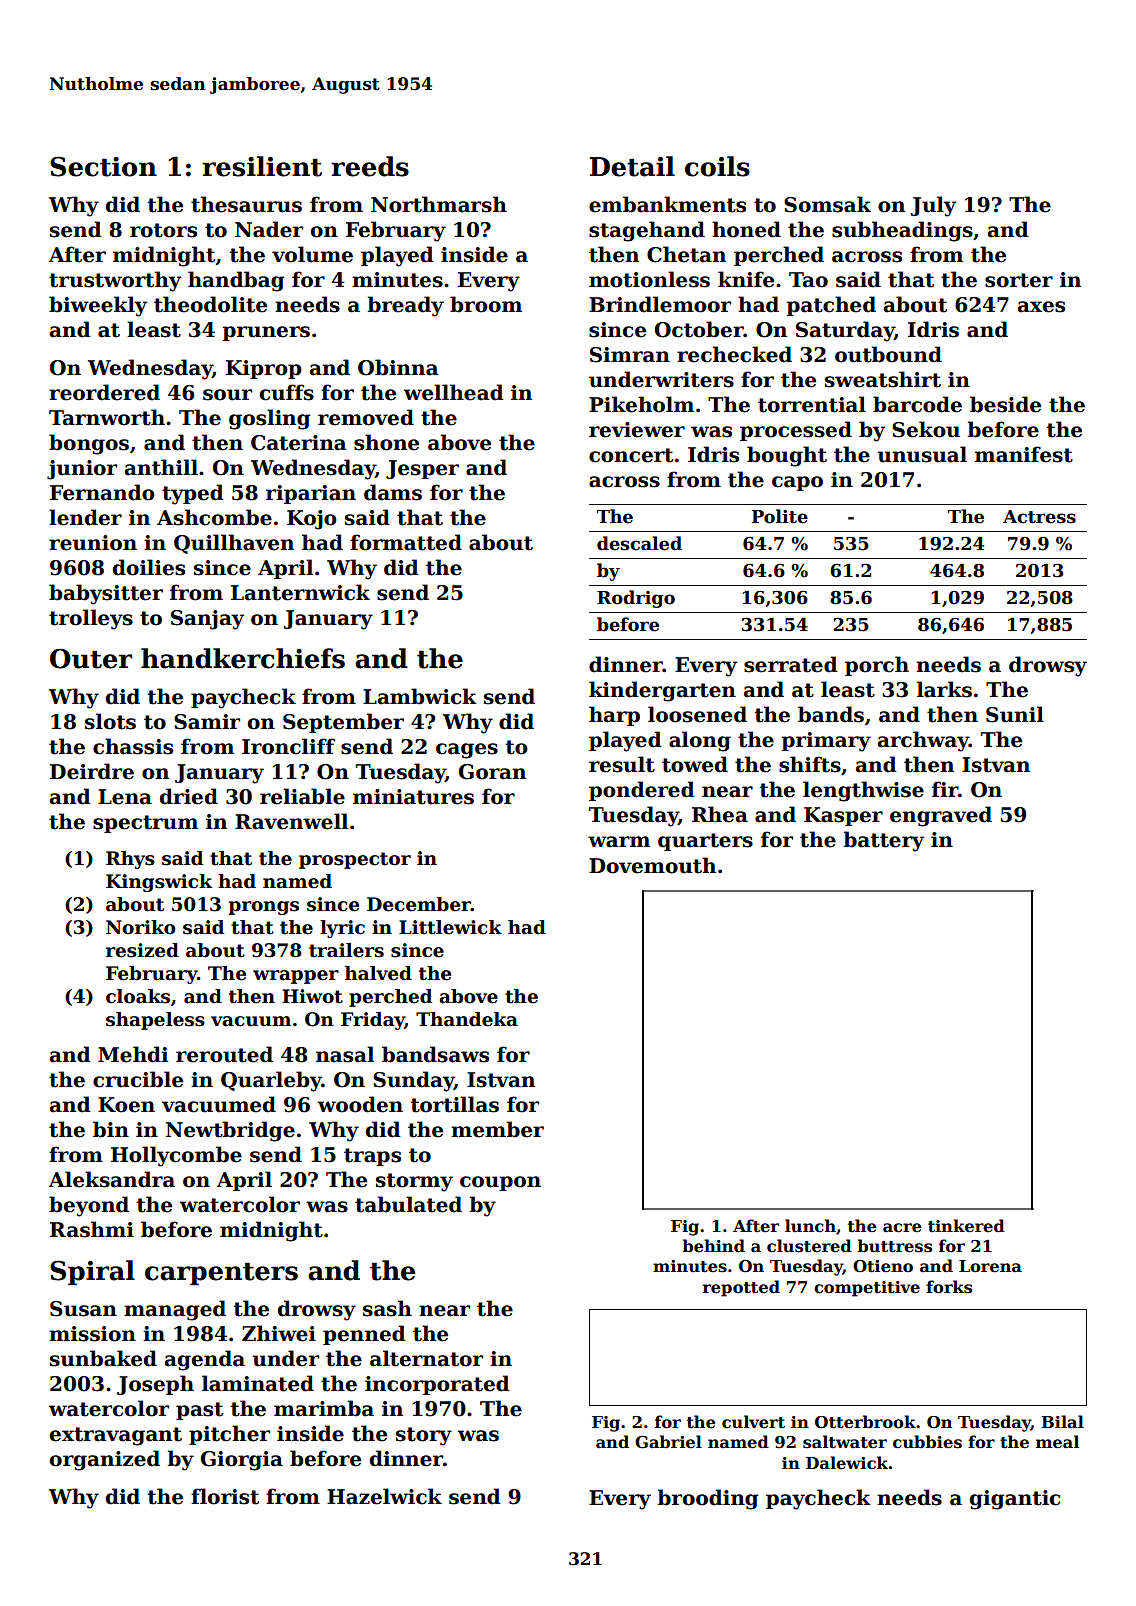 The width and height of the screenshot is (1136, 1606). I want to click on Dovemouth, so click(652, 865).
